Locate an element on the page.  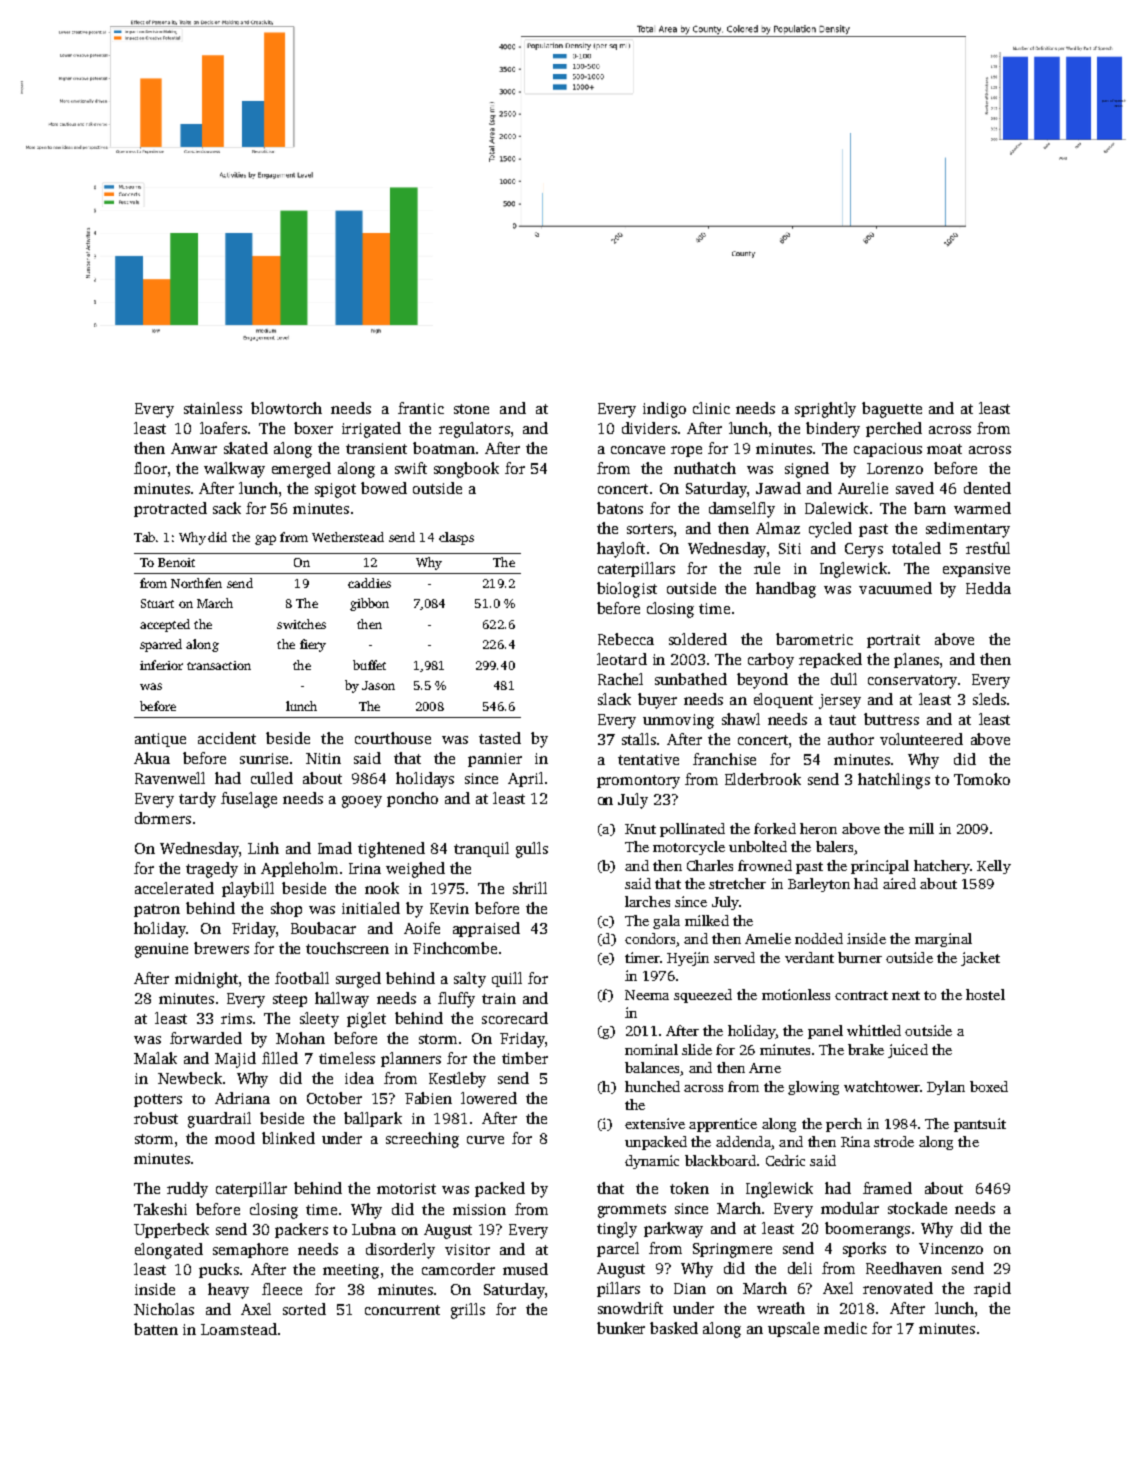
heavy is located at coordinates (228, 1291).
